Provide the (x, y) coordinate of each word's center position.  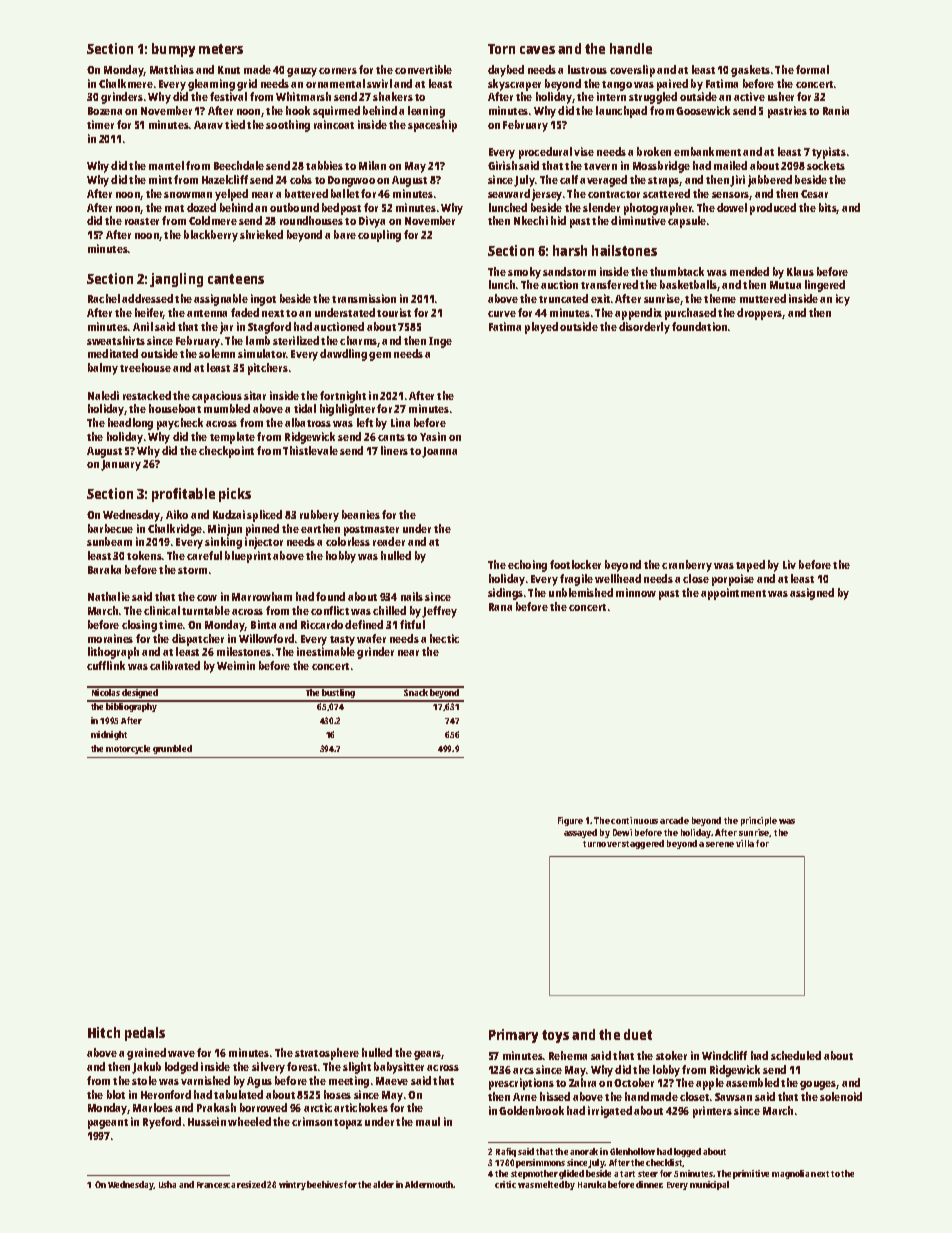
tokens (144, 555)
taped (750, 566)
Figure (570, 821)
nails (412, 596)
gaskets (750, 71)
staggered (643, 844)
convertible (423, 69)
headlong (130, 424)
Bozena (105, 111)
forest (302, 1066)
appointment (733, 594)
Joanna (439, 452)
